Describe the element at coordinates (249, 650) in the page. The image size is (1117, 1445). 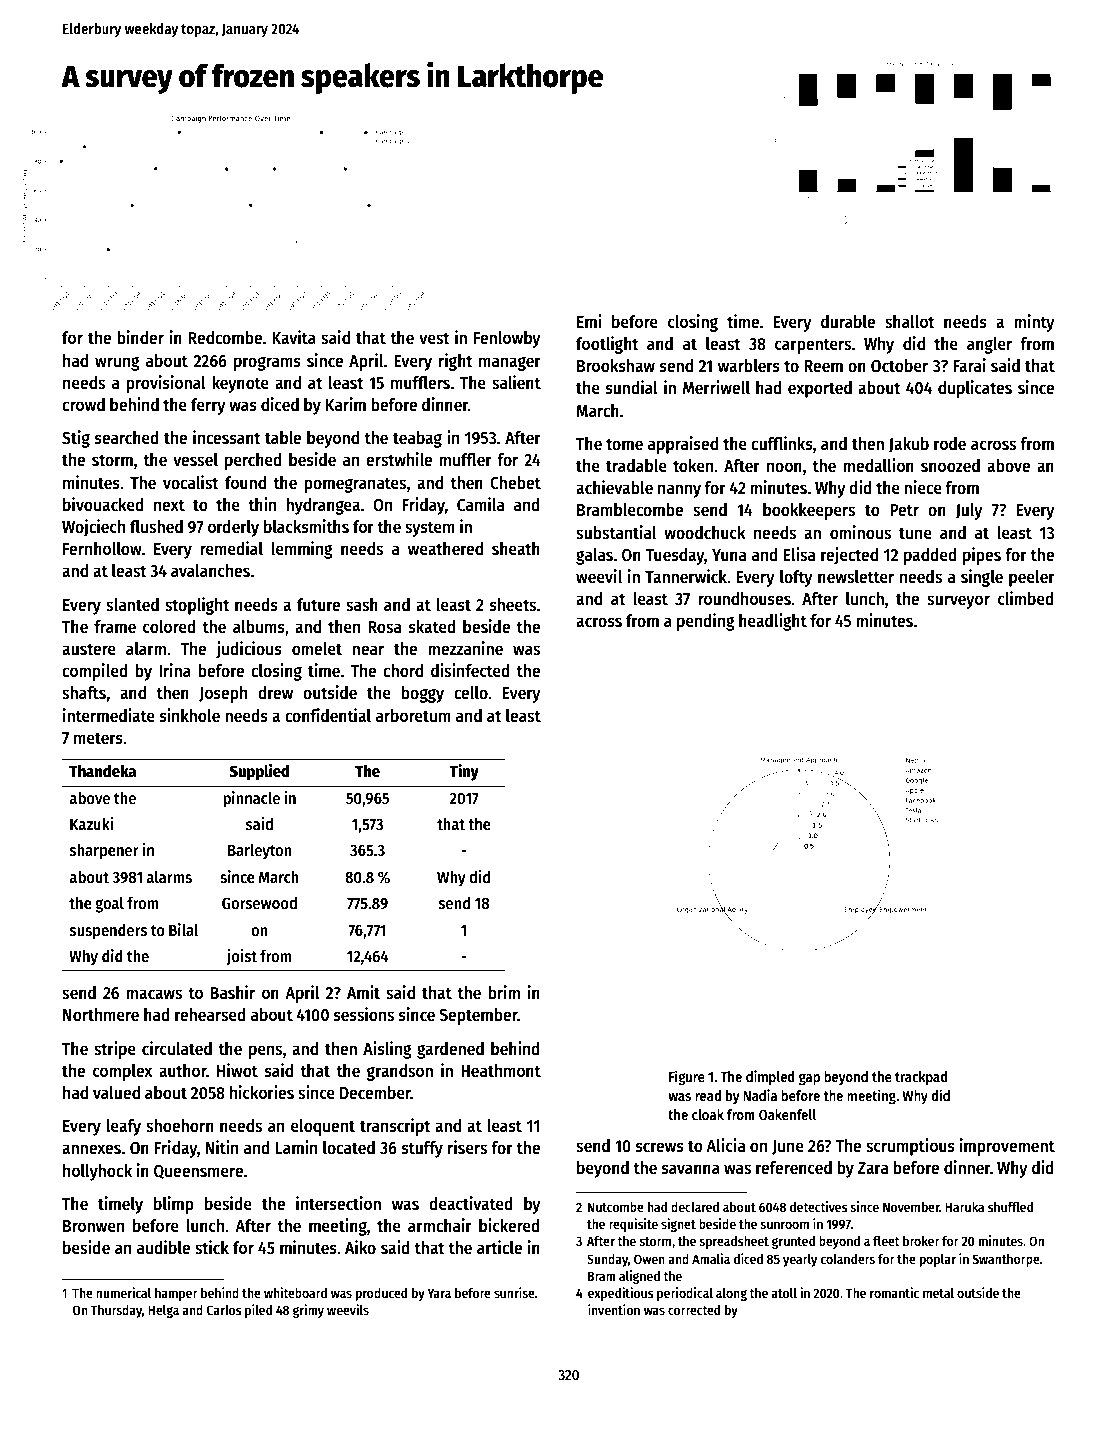
I see `judicious` at that location.
